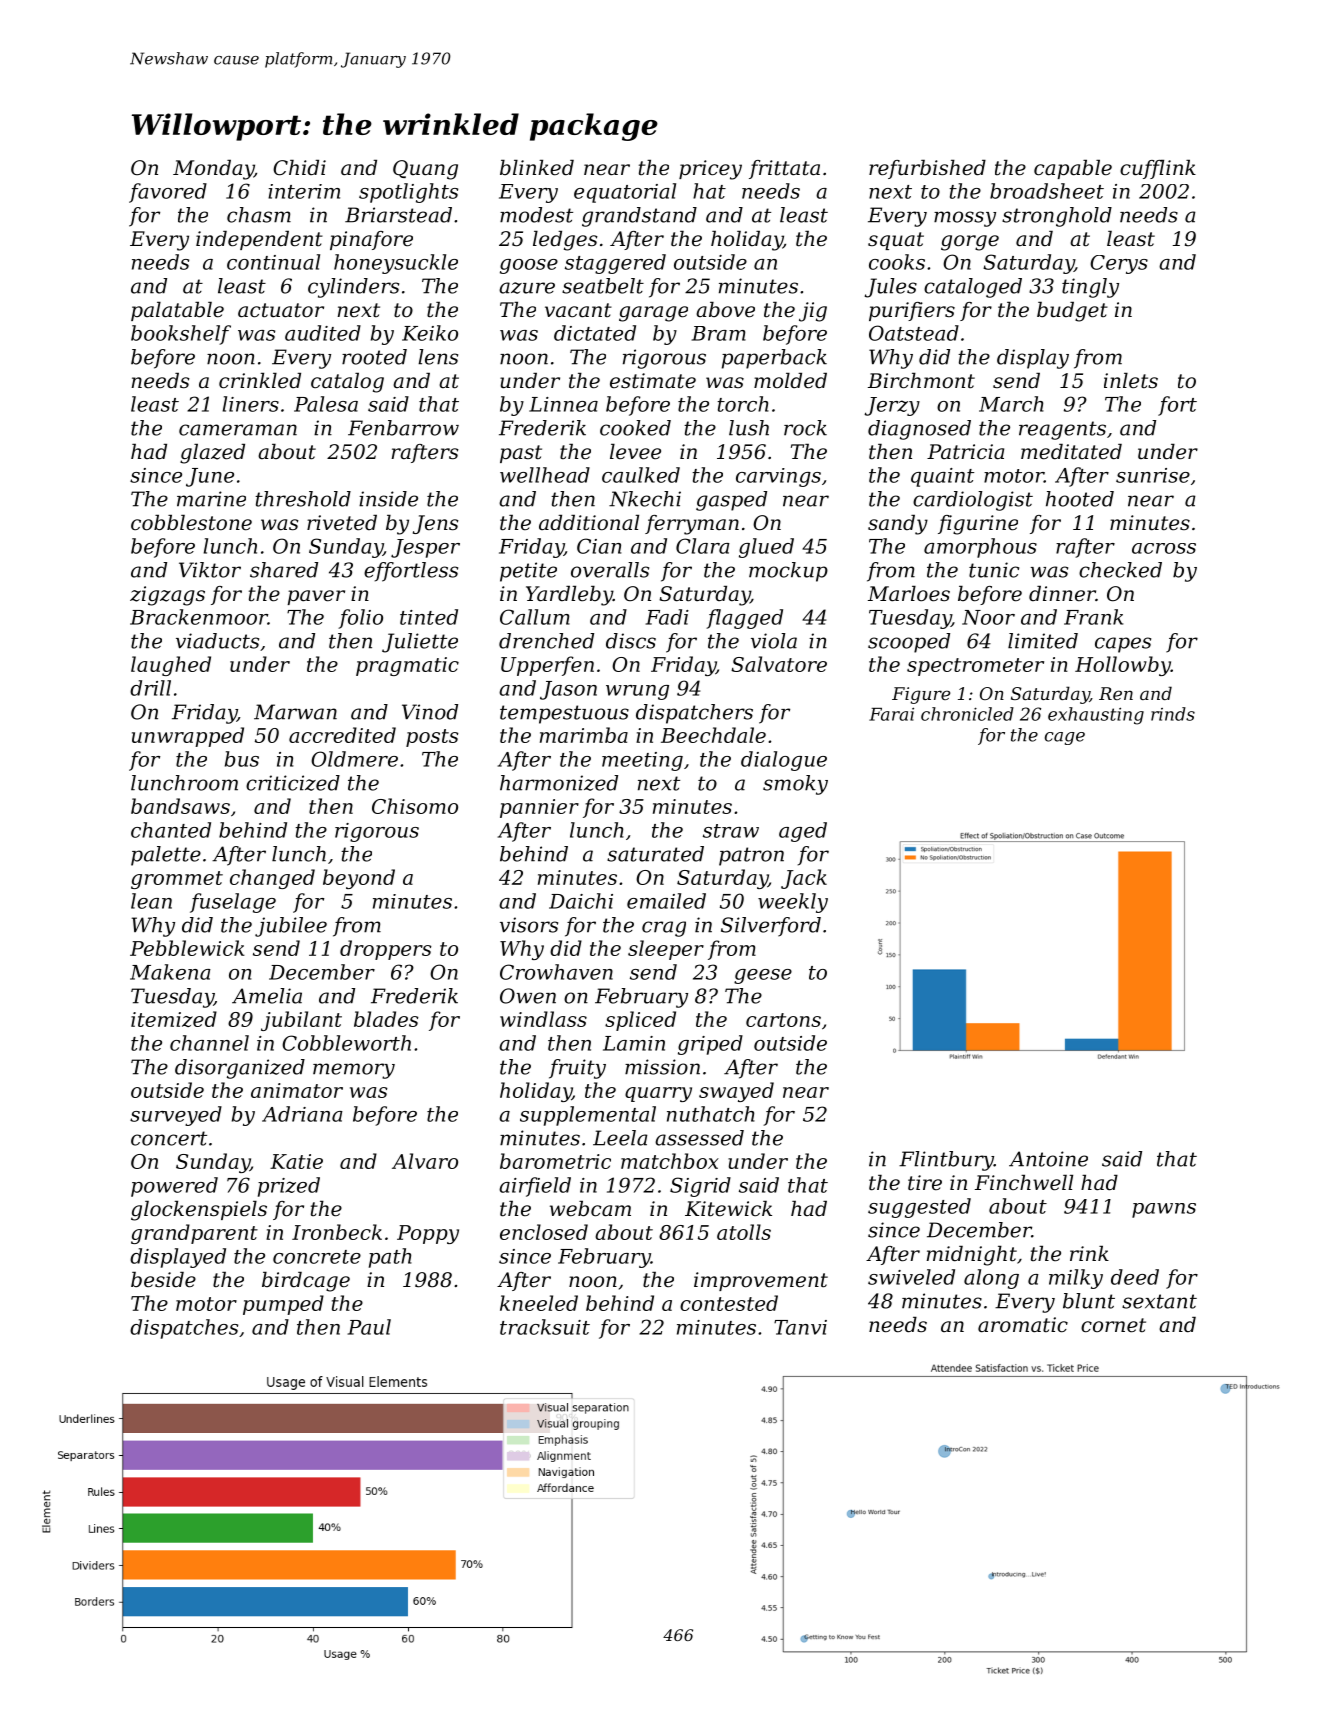  What do you see at coordinates (588, 1116) in the page?
I see `supplemental` at bounding box center [588, 1116].
